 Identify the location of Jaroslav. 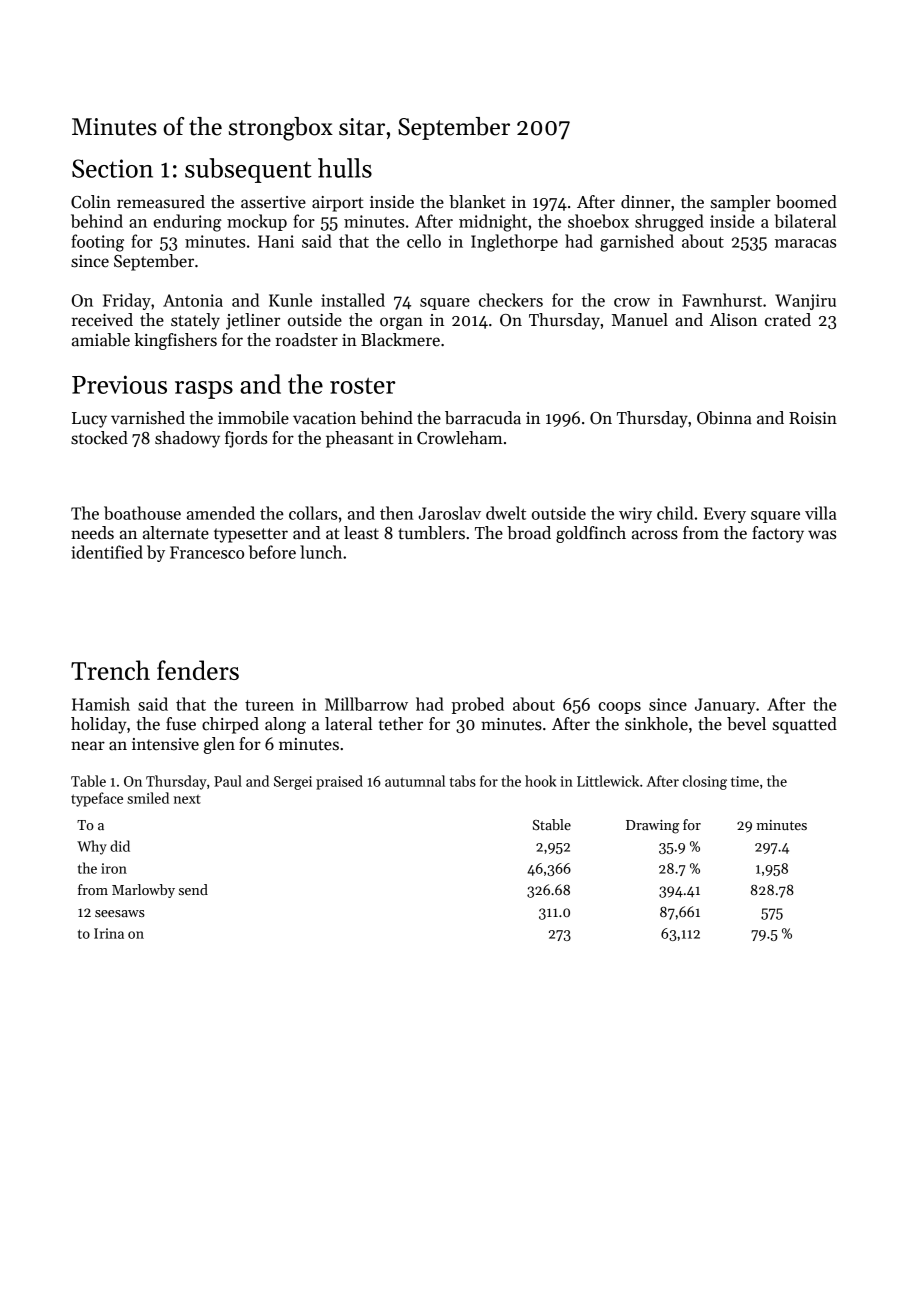
(449, 513).
